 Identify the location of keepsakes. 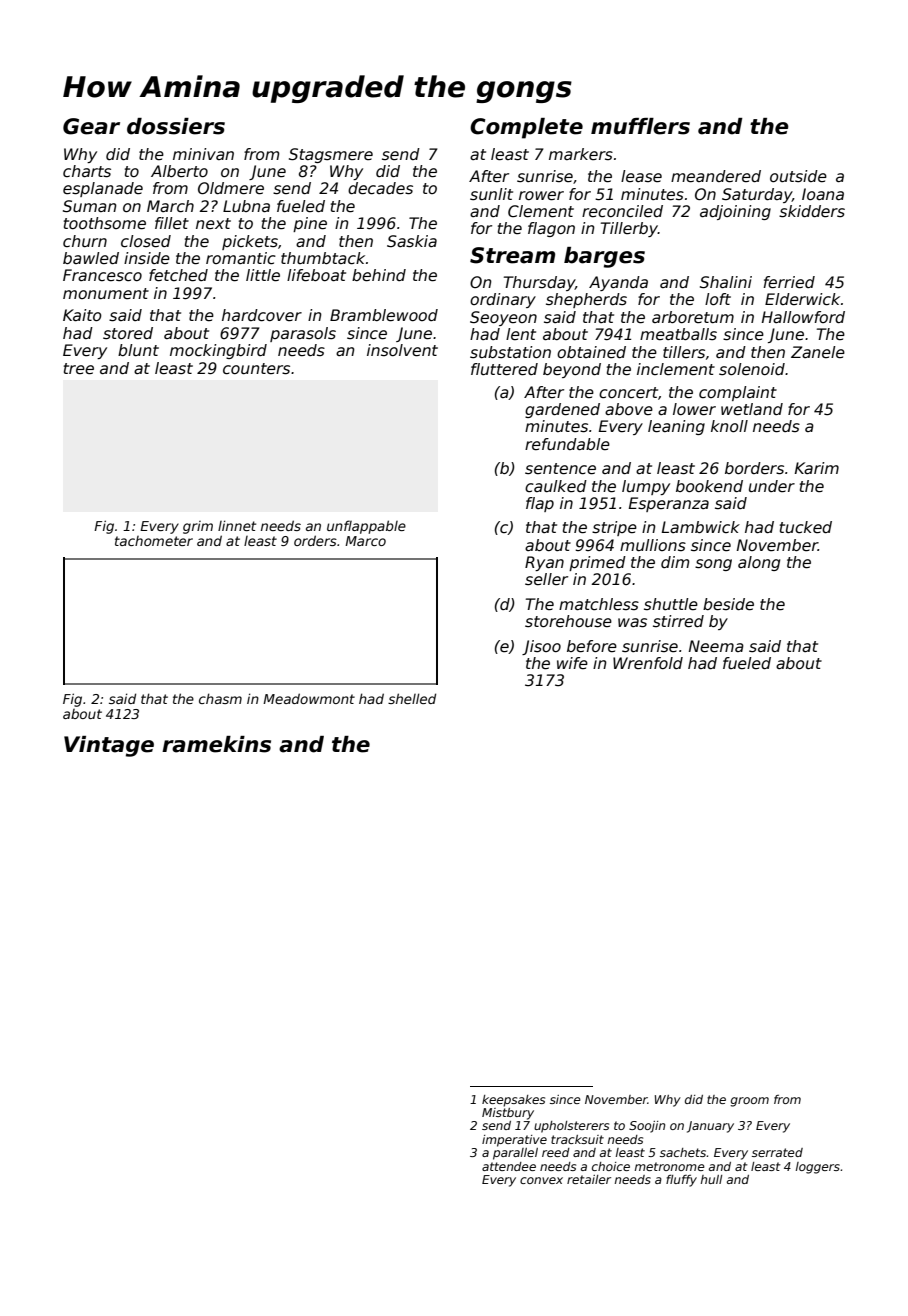
(513, 1101).
